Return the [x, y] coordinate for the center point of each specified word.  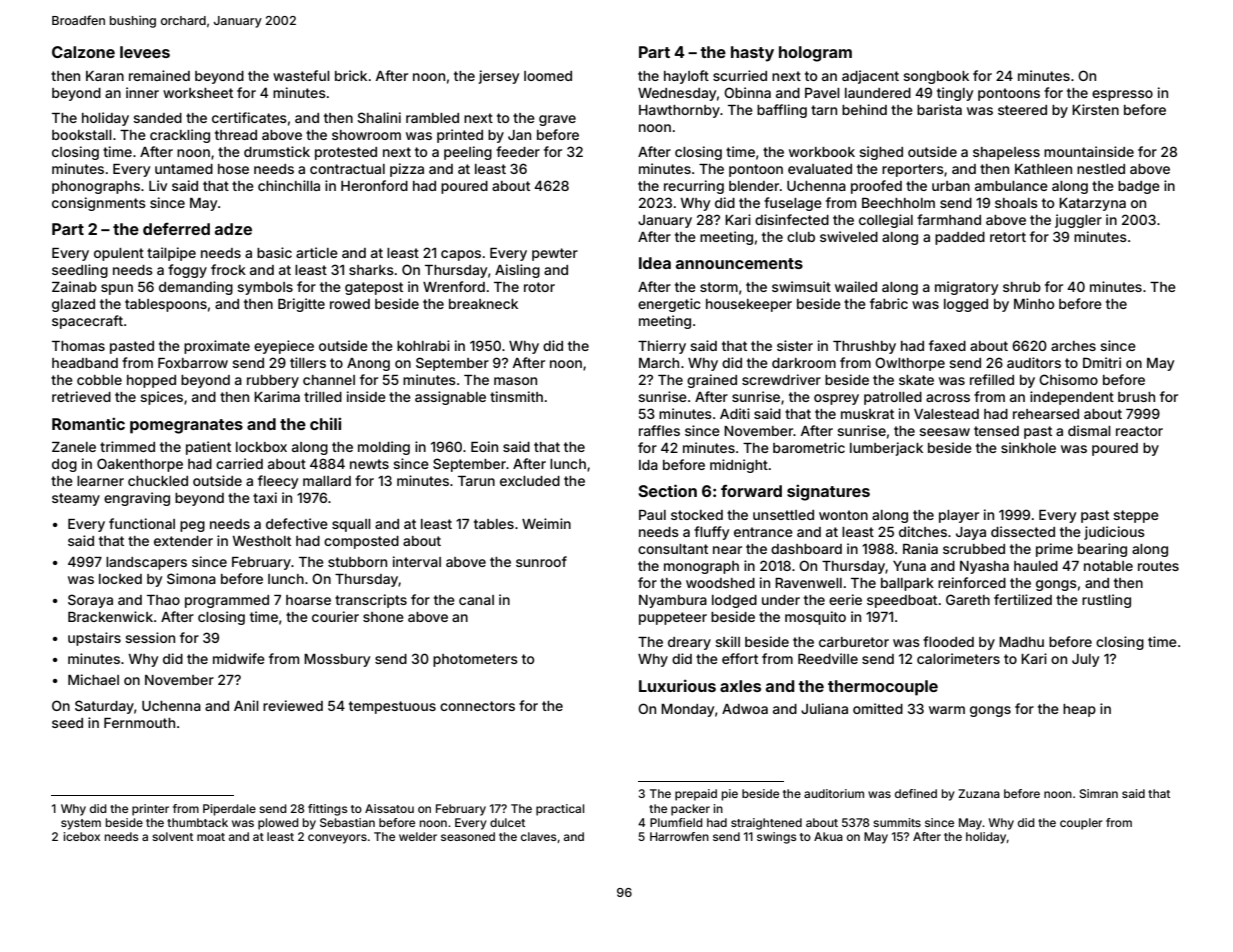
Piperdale [229, 810]
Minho [1034, 303]
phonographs [96, 187]
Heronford [374, 185]
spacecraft [87, 322]
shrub [1022, 287]
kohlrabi [423, 345]
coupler [1081, 824]
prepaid [696, 795]
